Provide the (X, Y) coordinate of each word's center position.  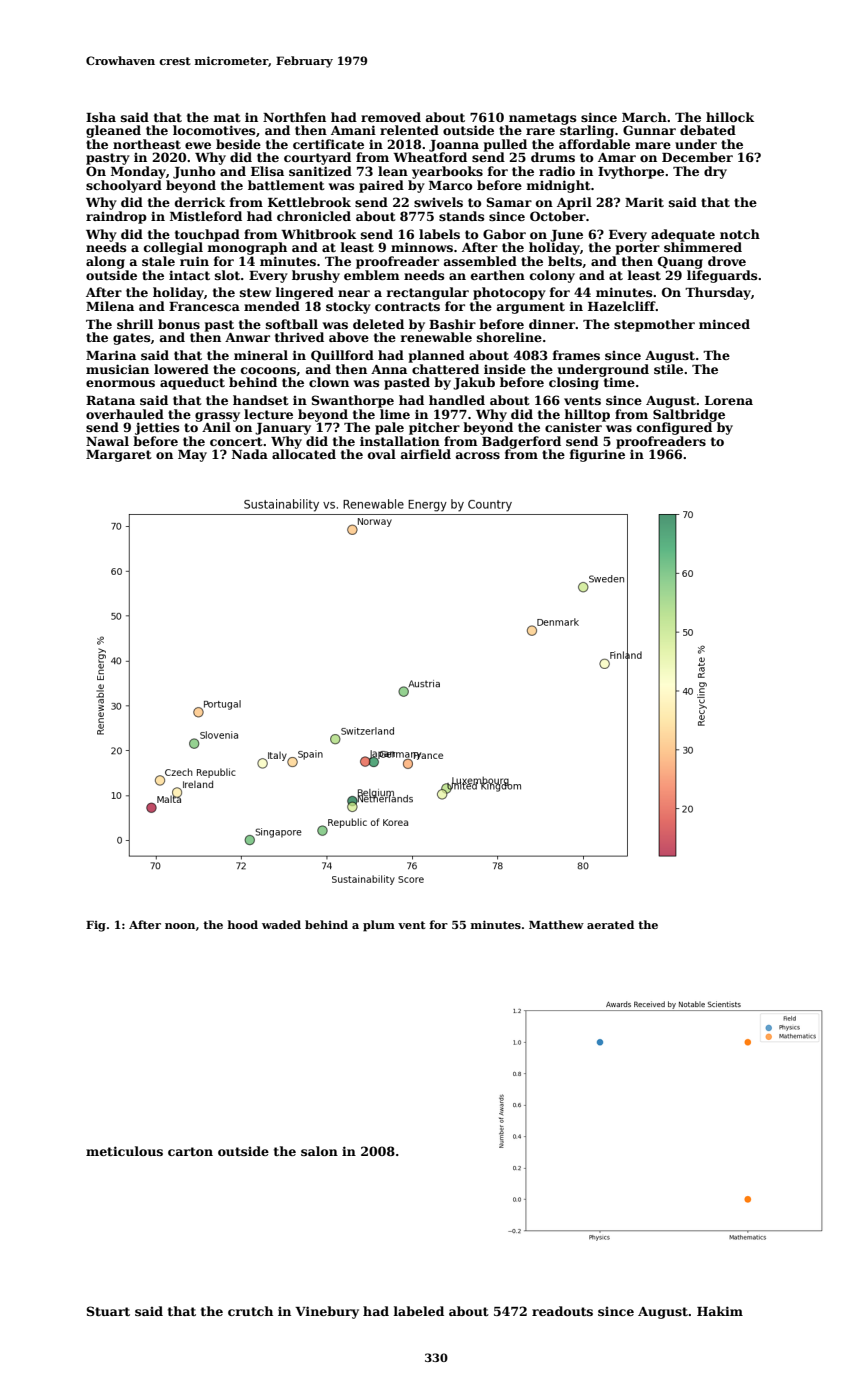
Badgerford (521, 442)
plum (379, 926)
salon (319, 1151)
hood (242, 924)
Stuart (108, 1311)
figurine (597, 455)
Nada (250, 454)
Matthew (556, 924)
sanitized (320, 171)
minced (724, 324)
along (105, 262)
